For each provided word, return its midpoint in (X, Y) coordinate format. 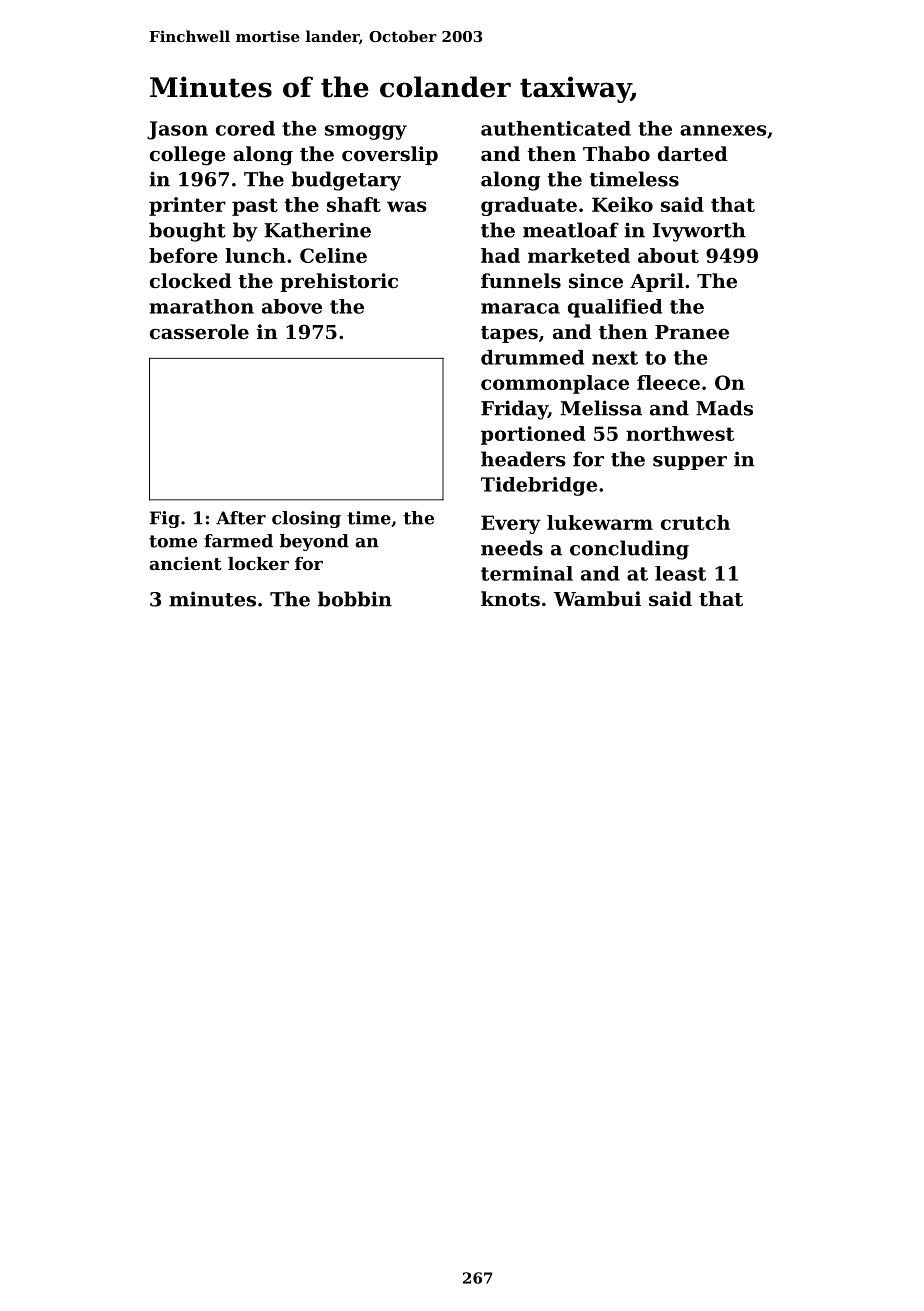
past (255, 207)
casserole (199, 332)
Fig (165, 519)
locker (258, 563)
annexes (723, 130)
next (615, 358)
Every (511, 524)
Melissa (601, 408)
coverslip (390, 155)
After (241, 518)
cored (245, 128)
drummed (532, 357)
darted (693, 154)
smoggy (366, 132)
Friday (514, 410)
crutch (695, 522)
